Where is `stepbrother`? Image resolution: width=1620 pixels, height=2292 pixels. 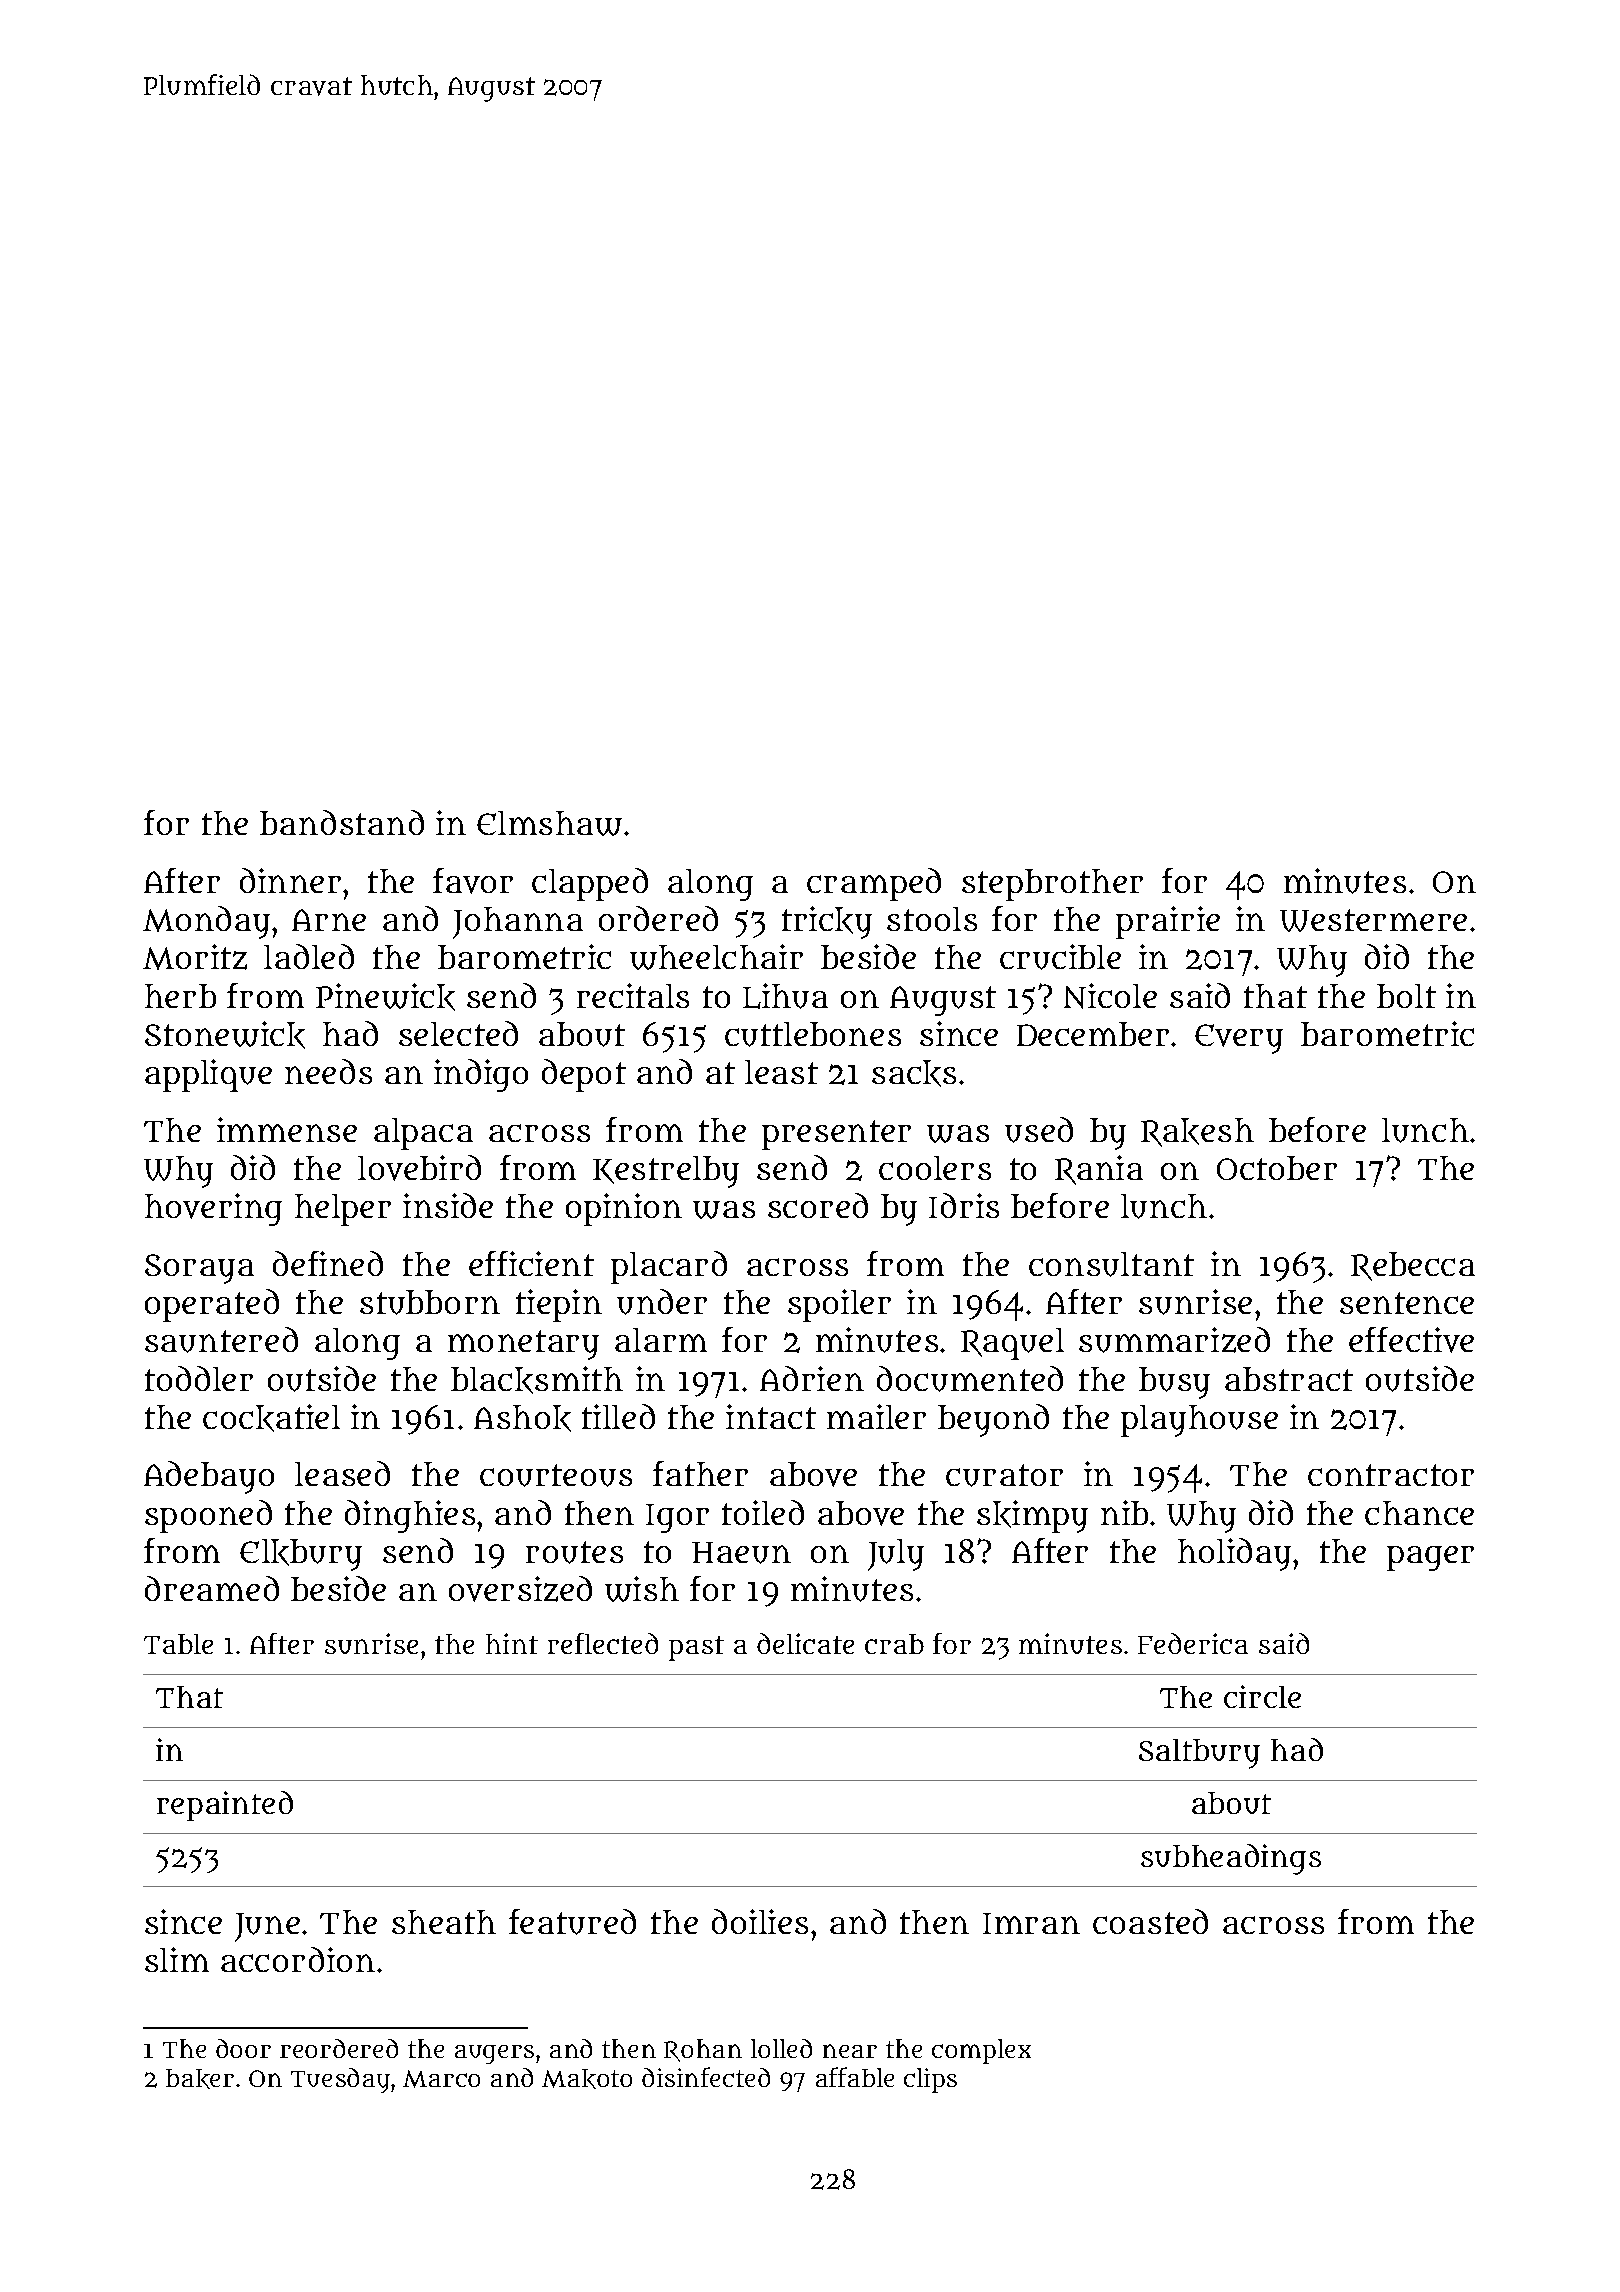 stepbrother is located at coordinates (1052, 885).
